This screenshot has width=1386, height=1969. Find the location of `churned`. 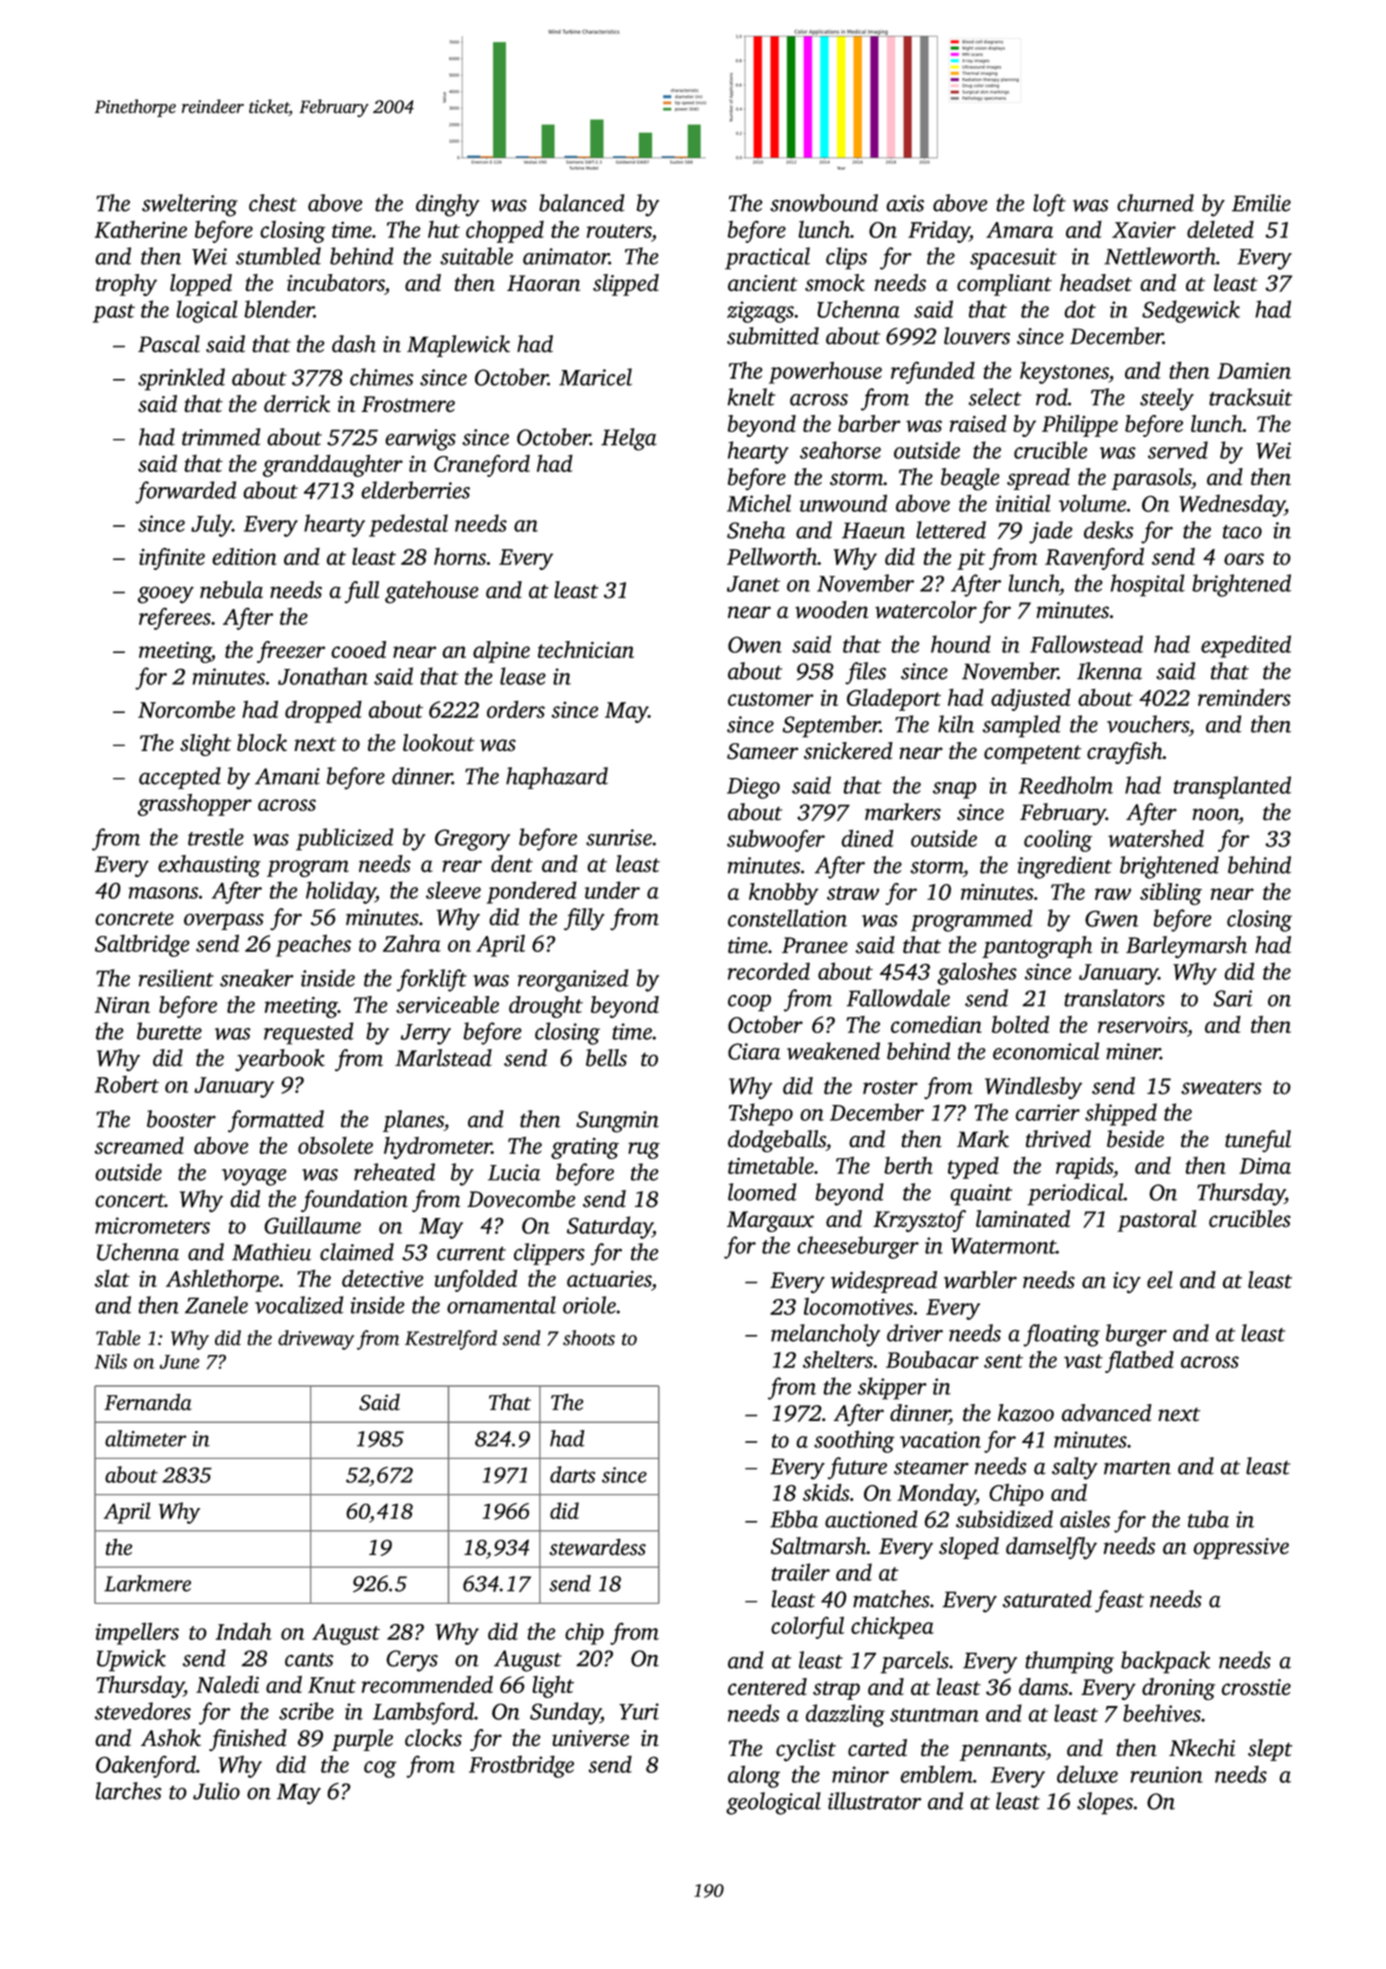

churned is located at coordinates (1155, 203).
